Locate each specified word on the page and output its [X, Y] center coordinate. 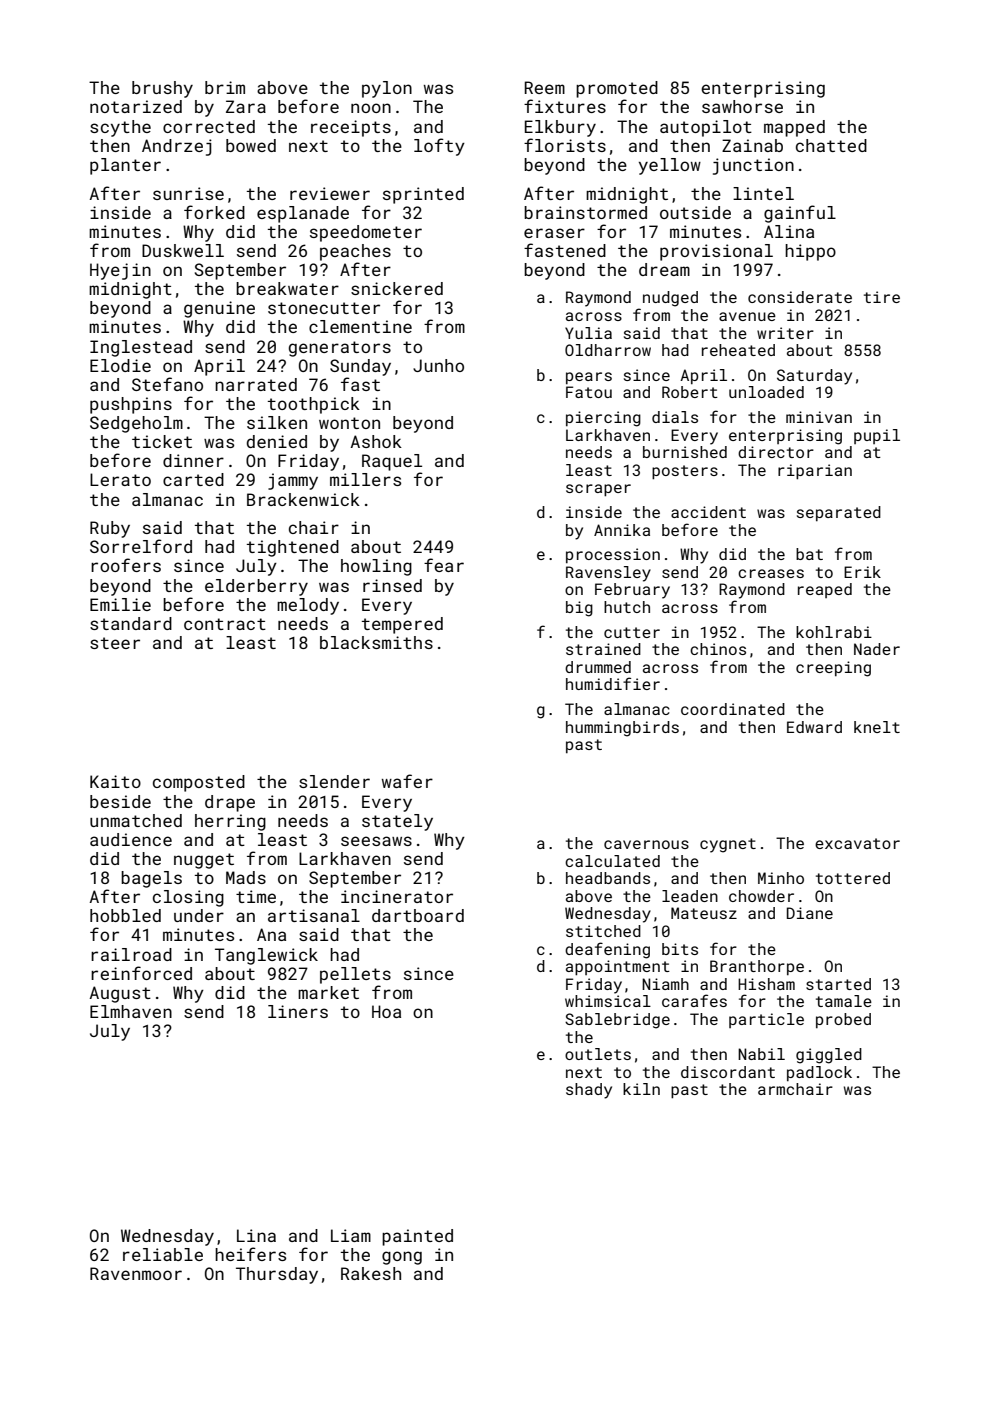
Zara [246, 106]
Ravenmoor [136, 1273]
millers [365, 479]
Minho [781, 878]
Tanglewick [266, 956]
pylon [387, 89]
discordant [728, 1072]
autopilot [706, 128]
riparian [815, 472]
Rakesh [371, 1273]
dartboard [418, 915]
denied [277, 441]
